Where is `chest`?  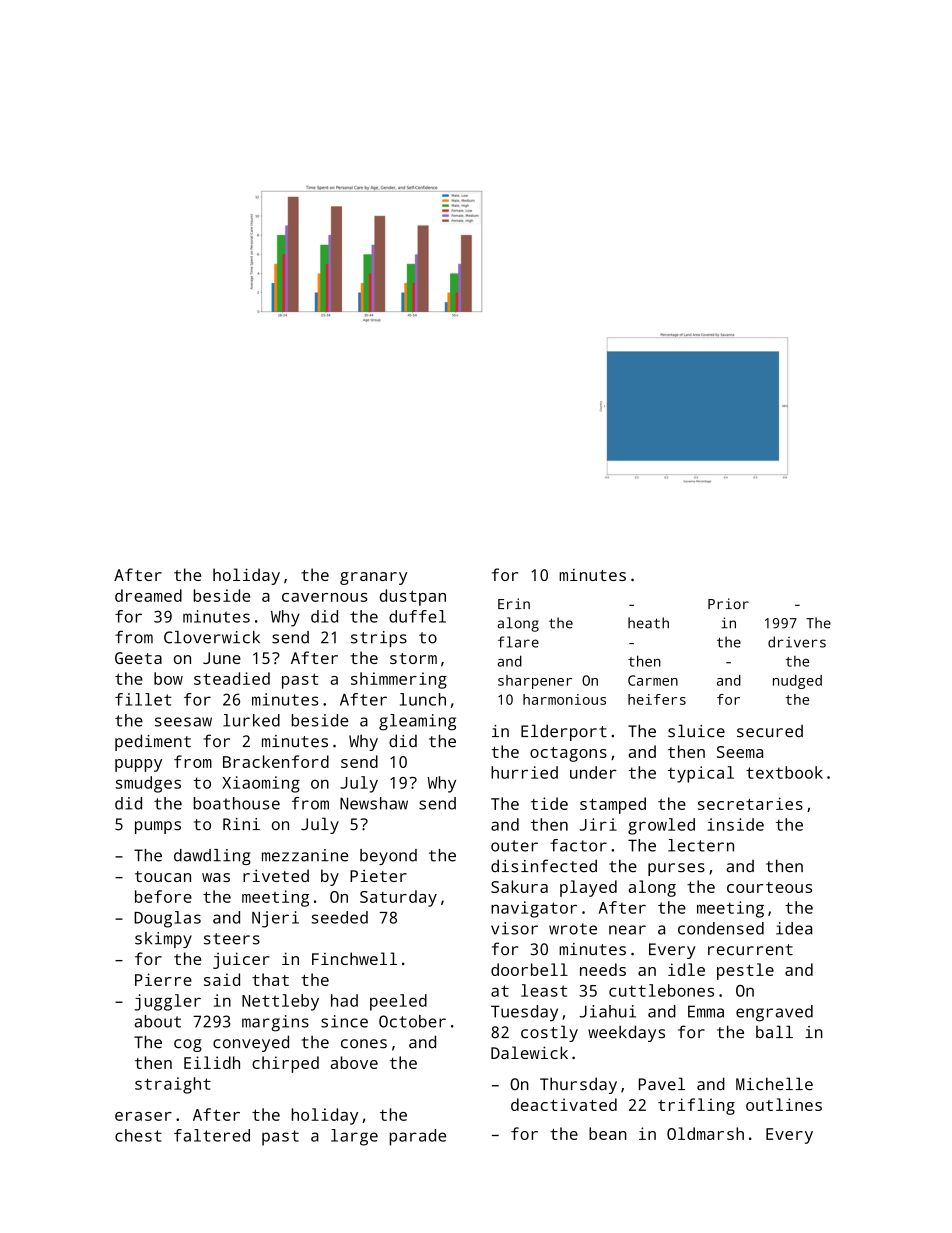 chest is located at coordinates (138, 1135).
